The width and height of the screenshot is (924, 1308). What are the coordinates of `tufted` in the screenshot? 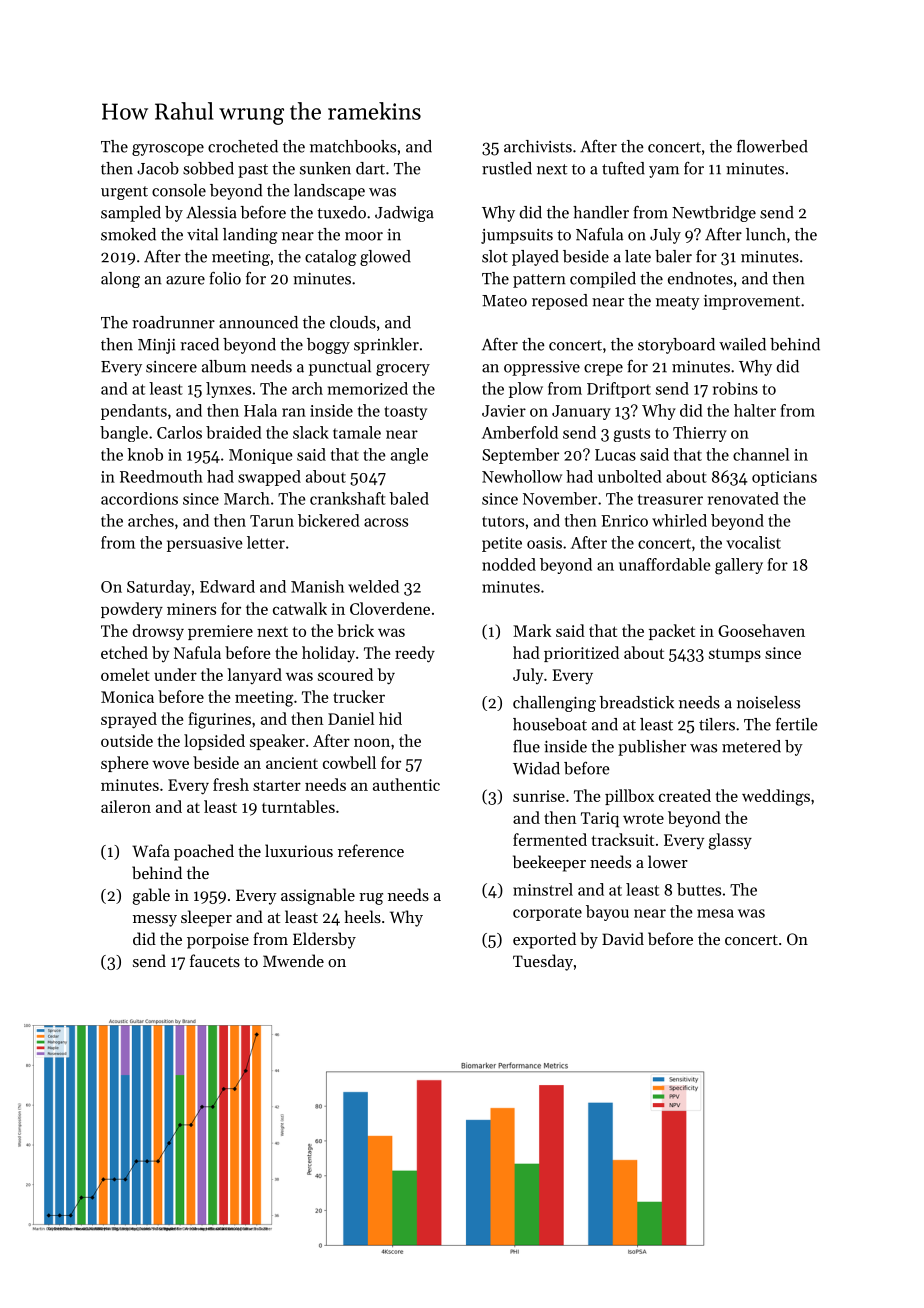 It's located at (623, 168).
